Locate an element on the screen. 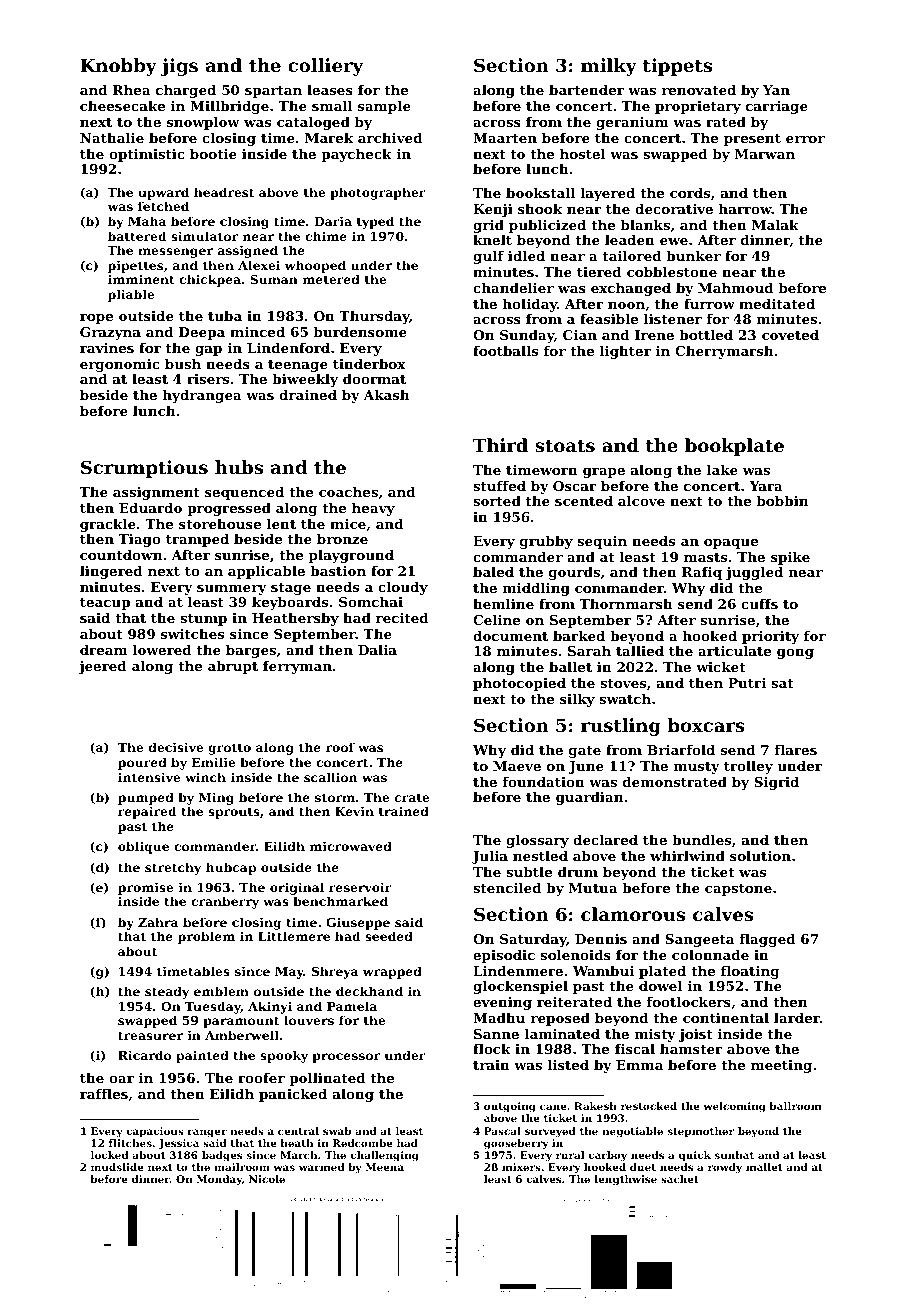 The height and width of the screenshot is (1316, 908). Cherrymarsh is located at coordinates (724, 352).
